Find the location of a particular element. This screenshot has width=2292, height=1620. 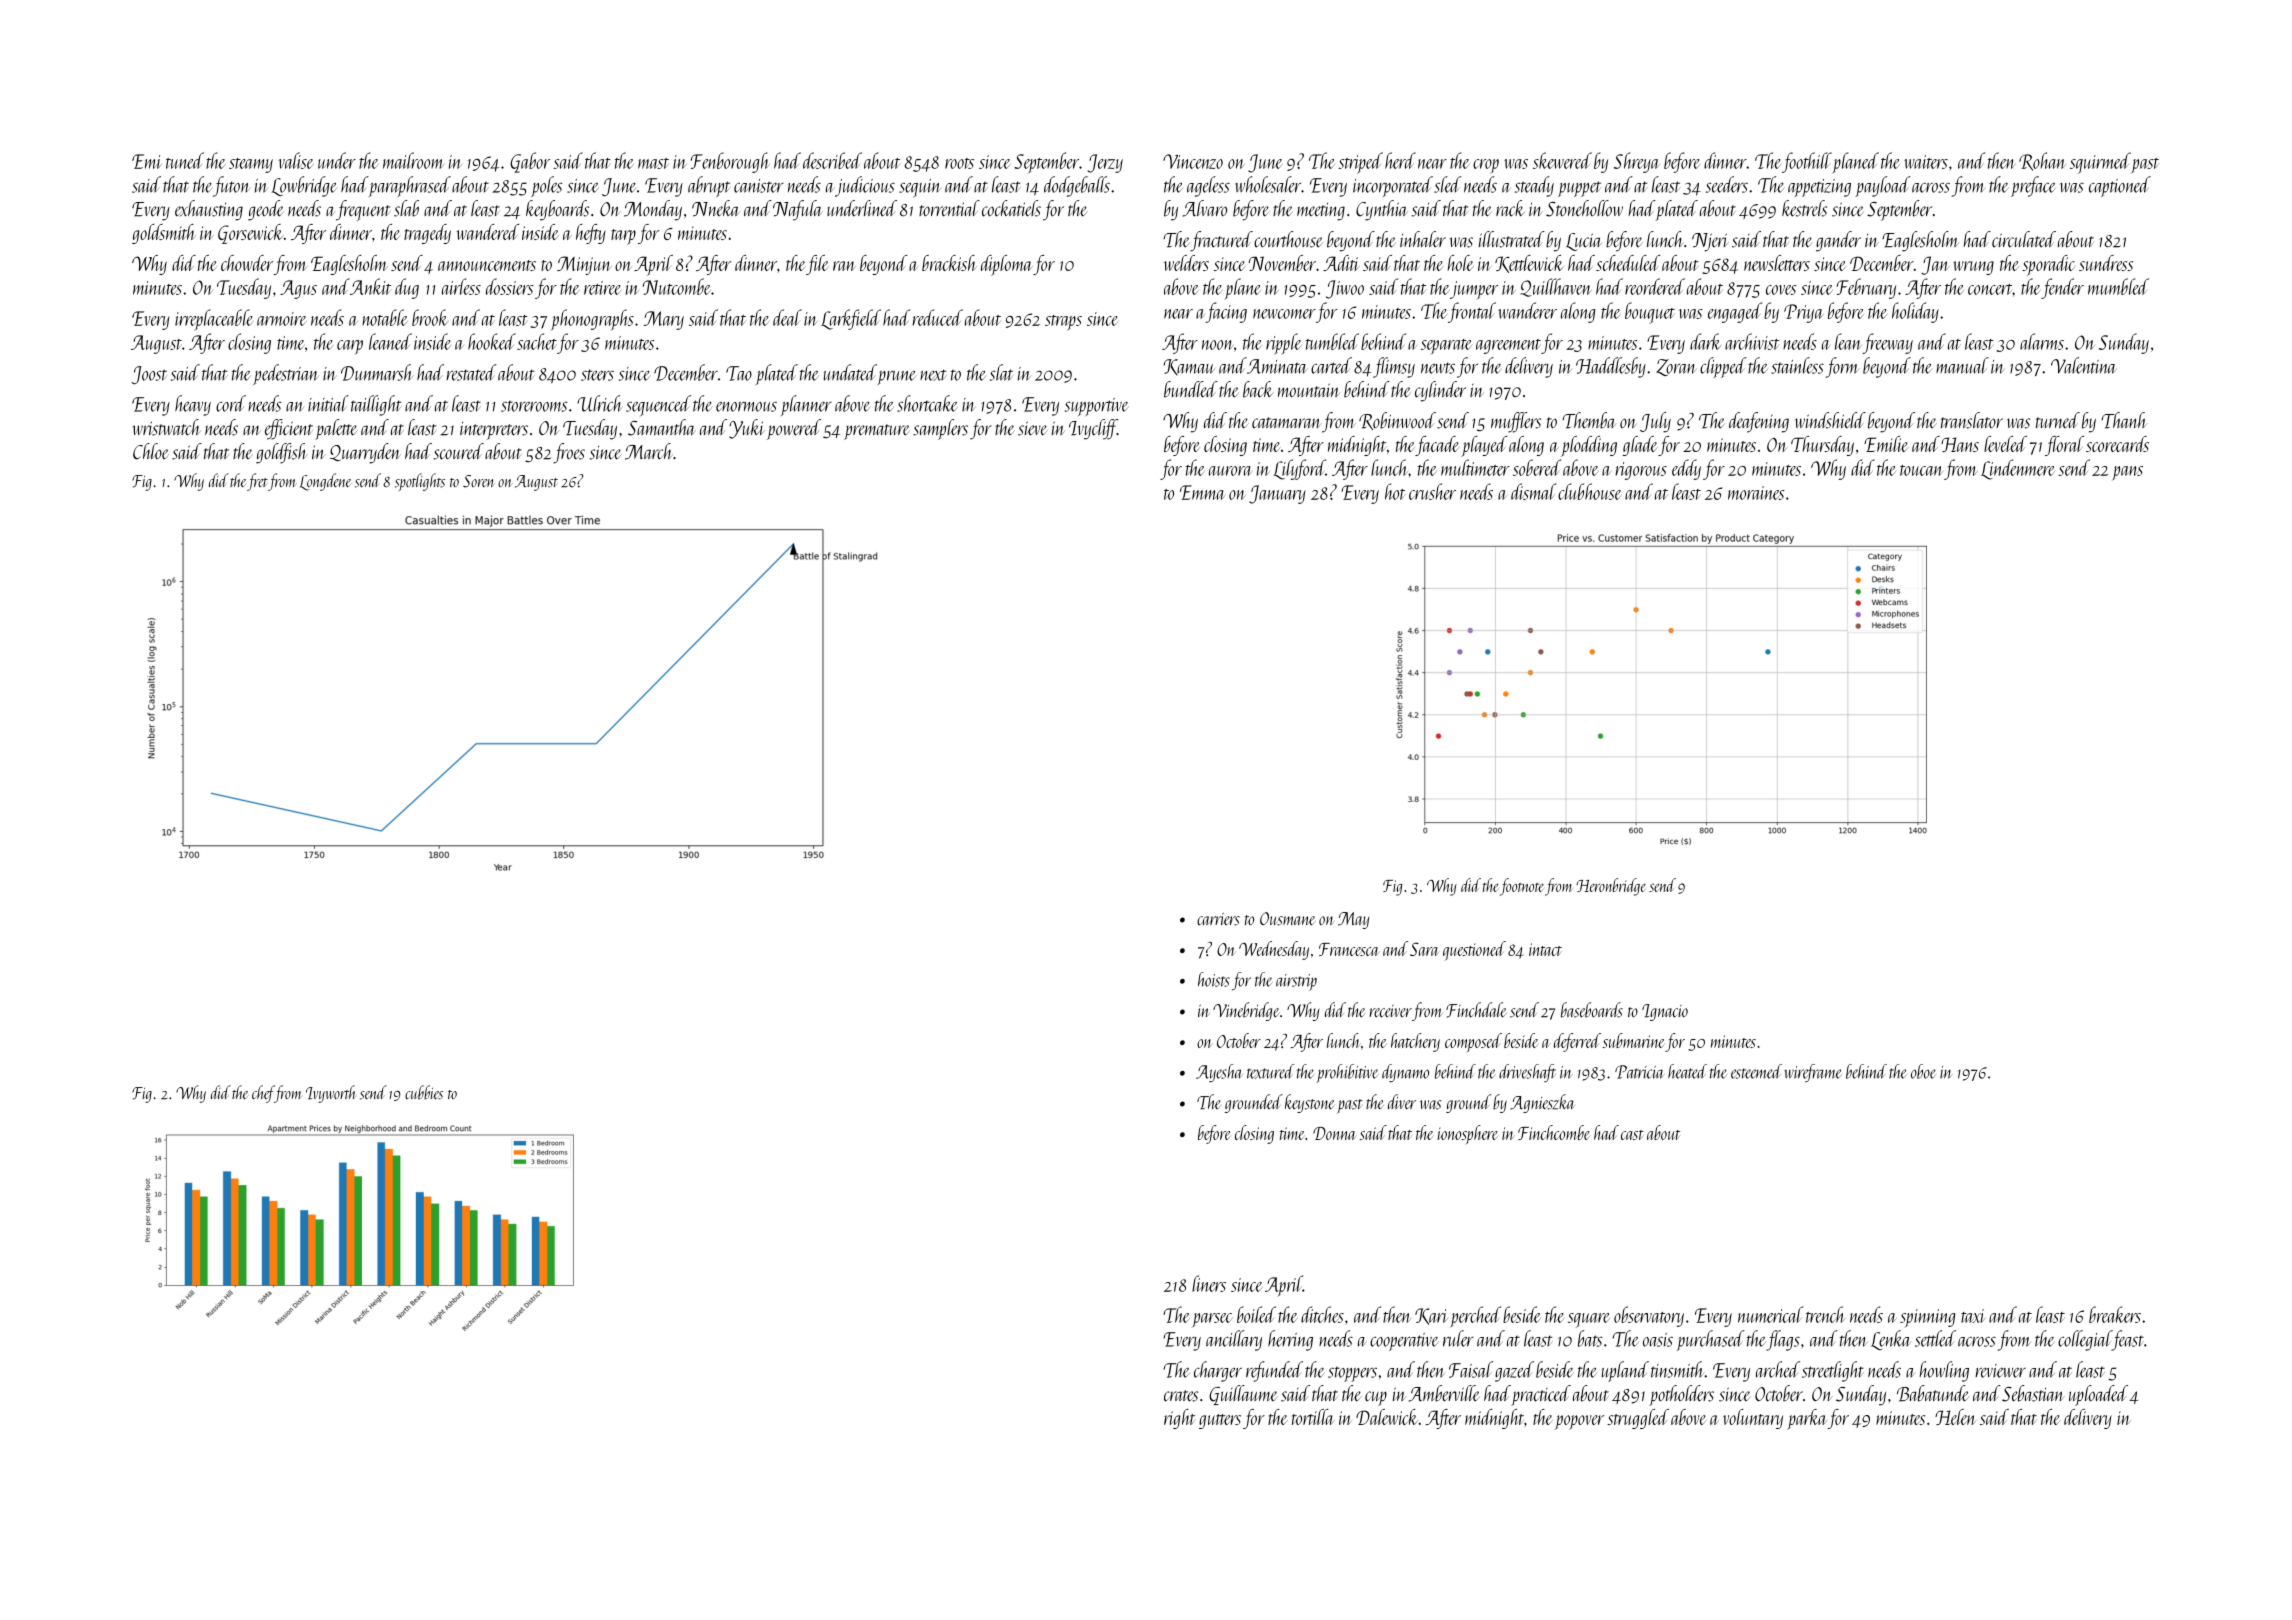

carriers is located at coordinates (1218, 919).
